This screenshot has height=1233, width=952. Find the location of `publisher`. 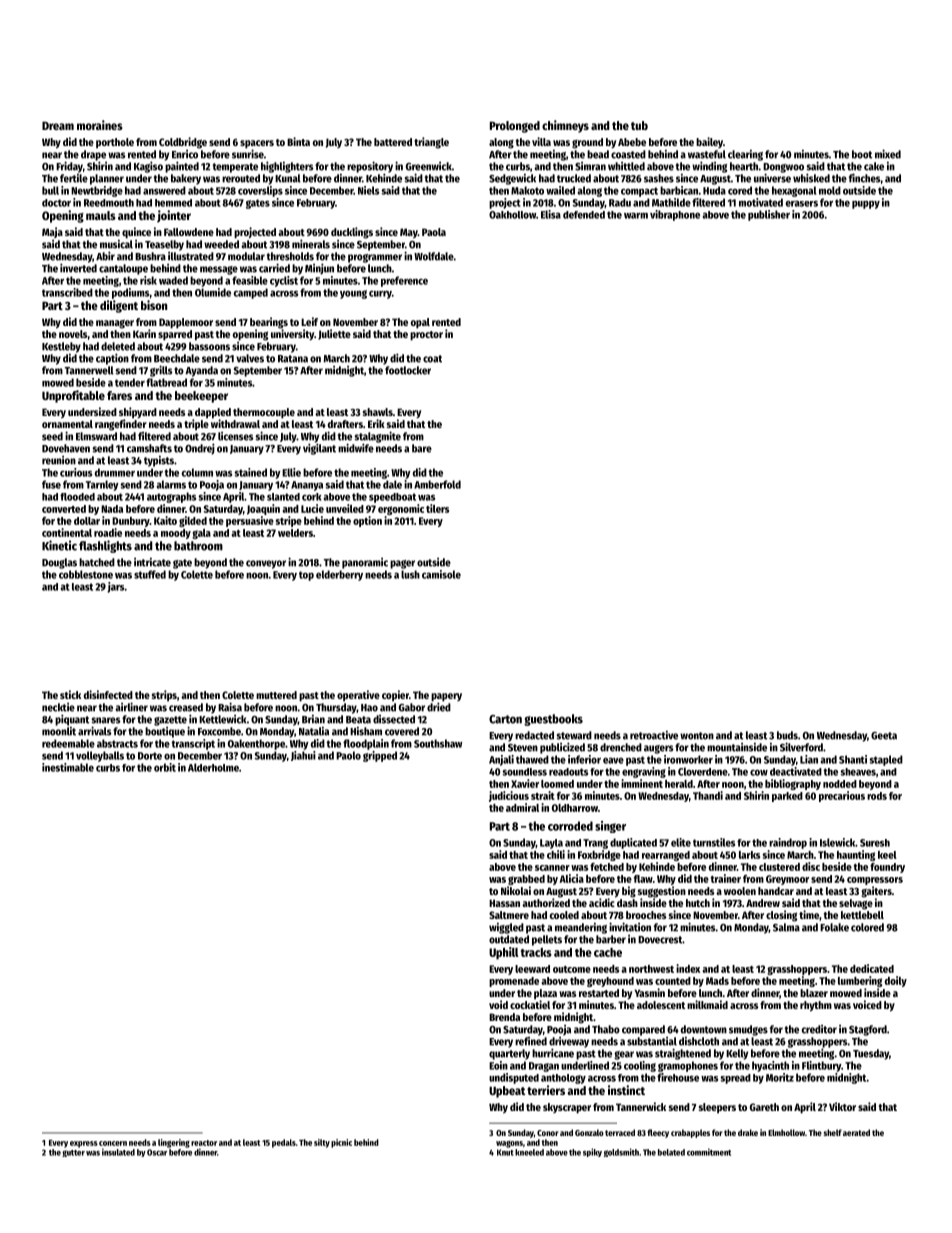

publisher is located at coordinates (769, 215).
